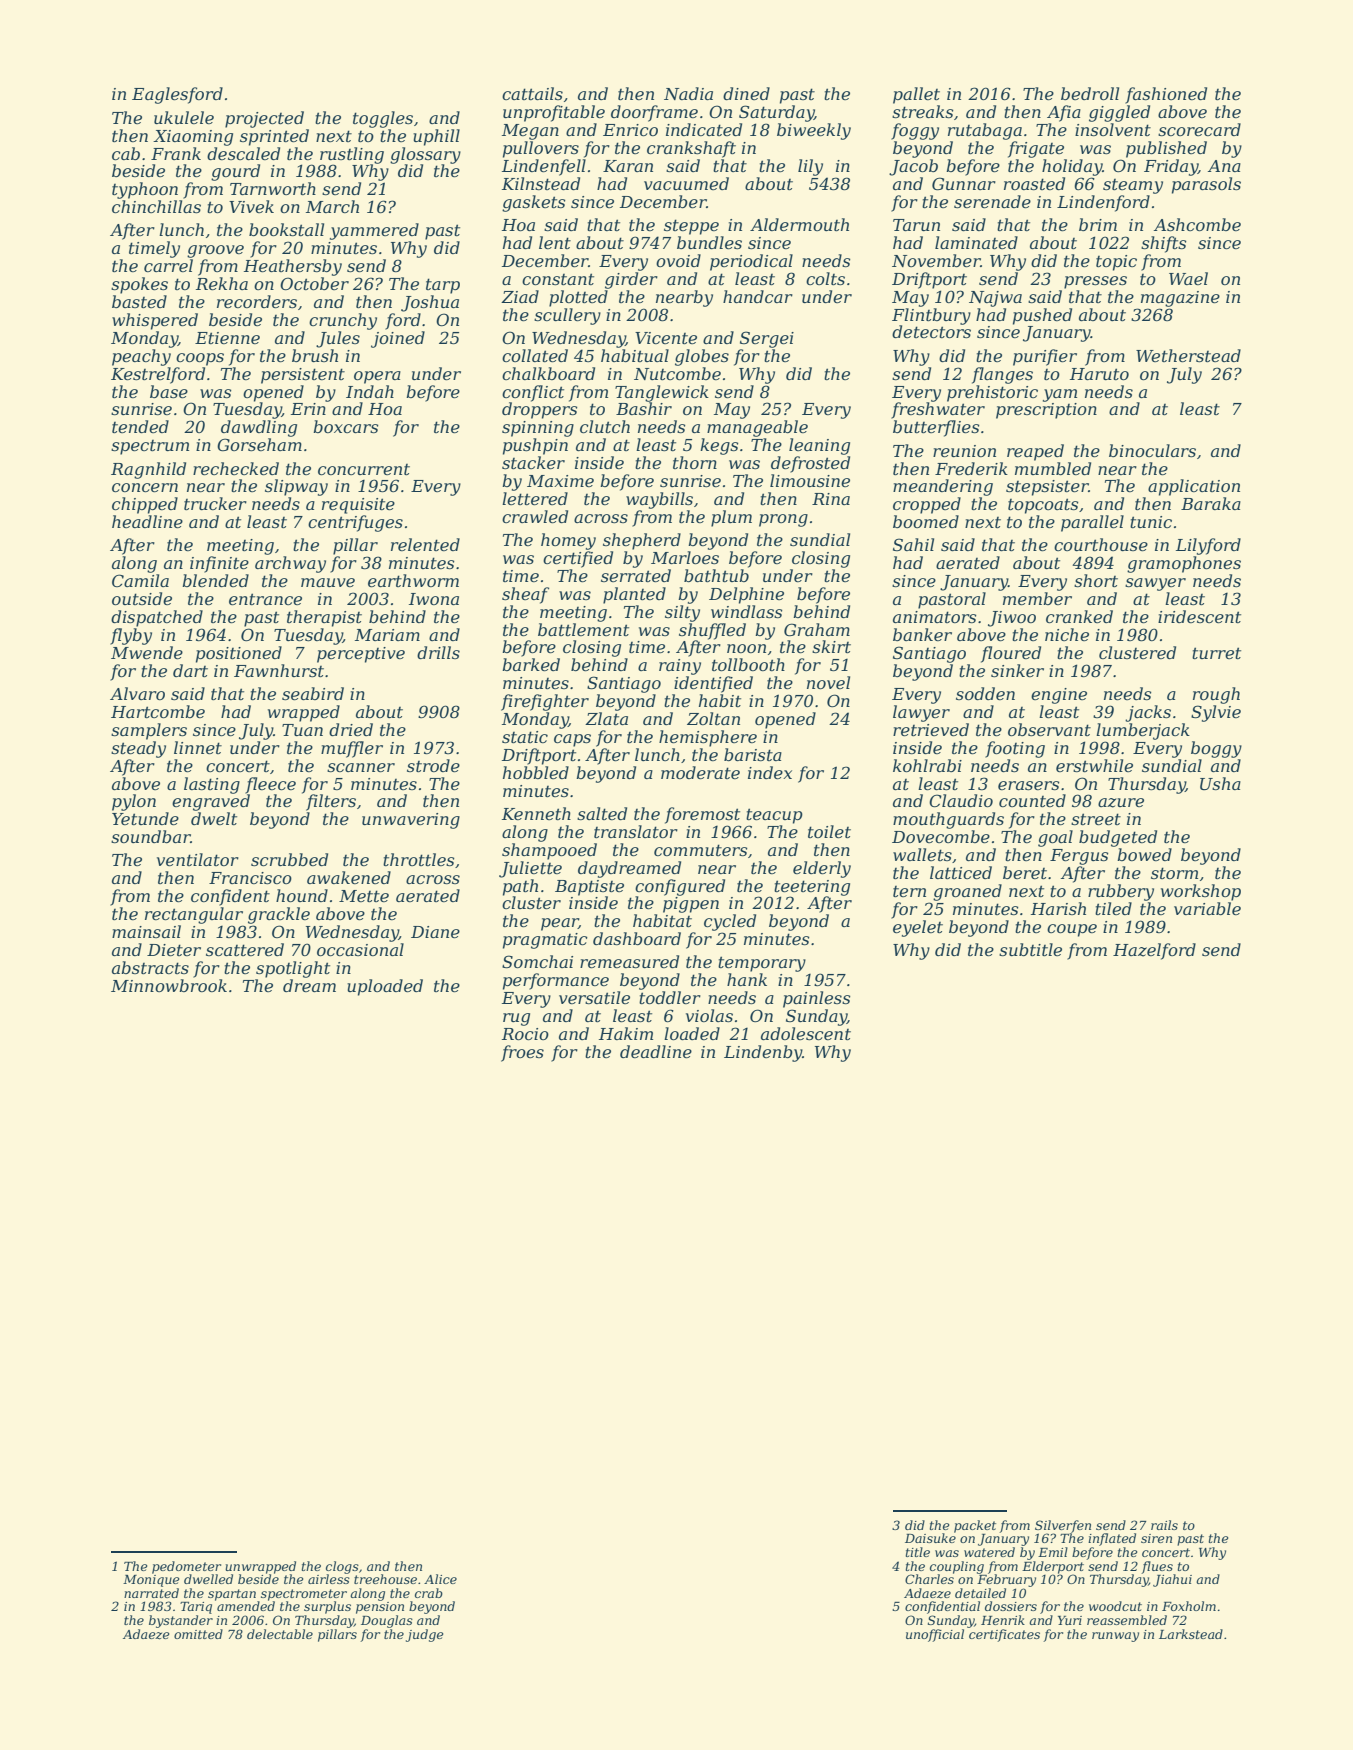 This screenshot has width=1353, height=1750. What do you see at coordinates (685, 557) in the screenshot?
I see `Marloes` at bounding box center [685, 557].
